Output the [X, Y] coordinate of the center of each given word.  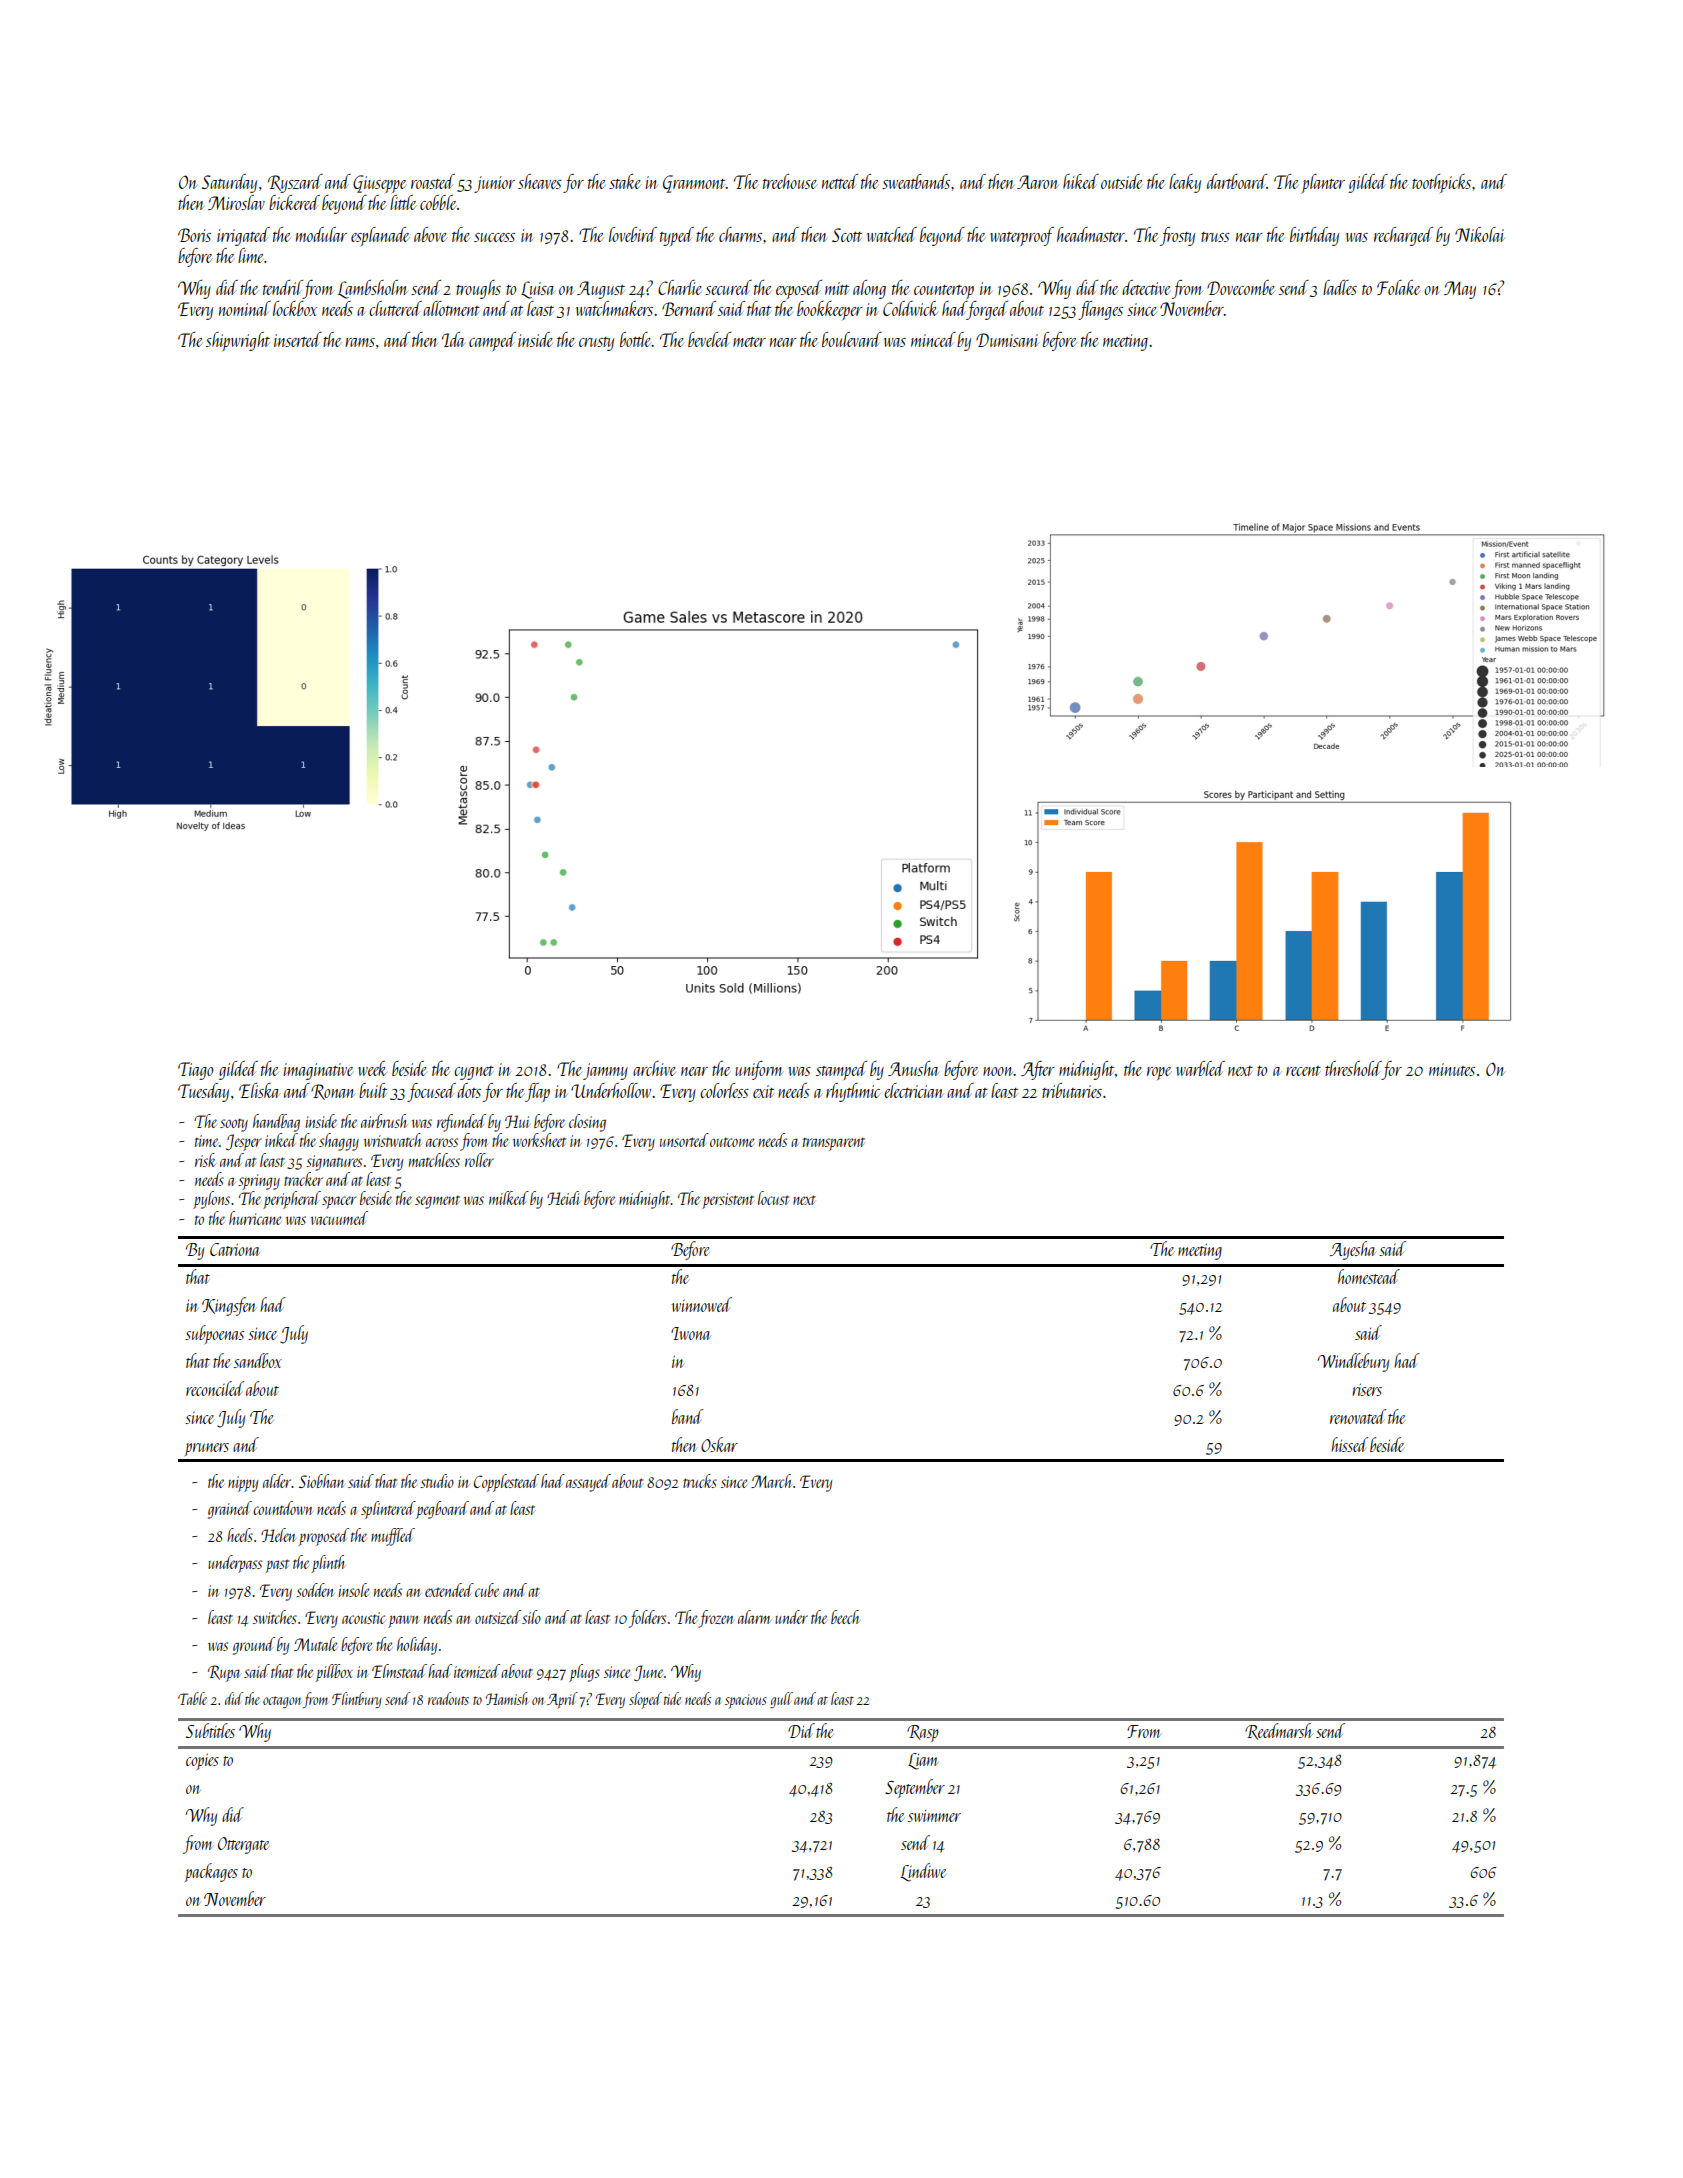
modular [321, 234]
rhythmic [853, 1092]
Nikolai [1480, 234]
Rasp [922, 1733]
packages [211, 1872]
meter [749, 342]
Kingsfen [229, 1306]
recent [1303, 1071]
